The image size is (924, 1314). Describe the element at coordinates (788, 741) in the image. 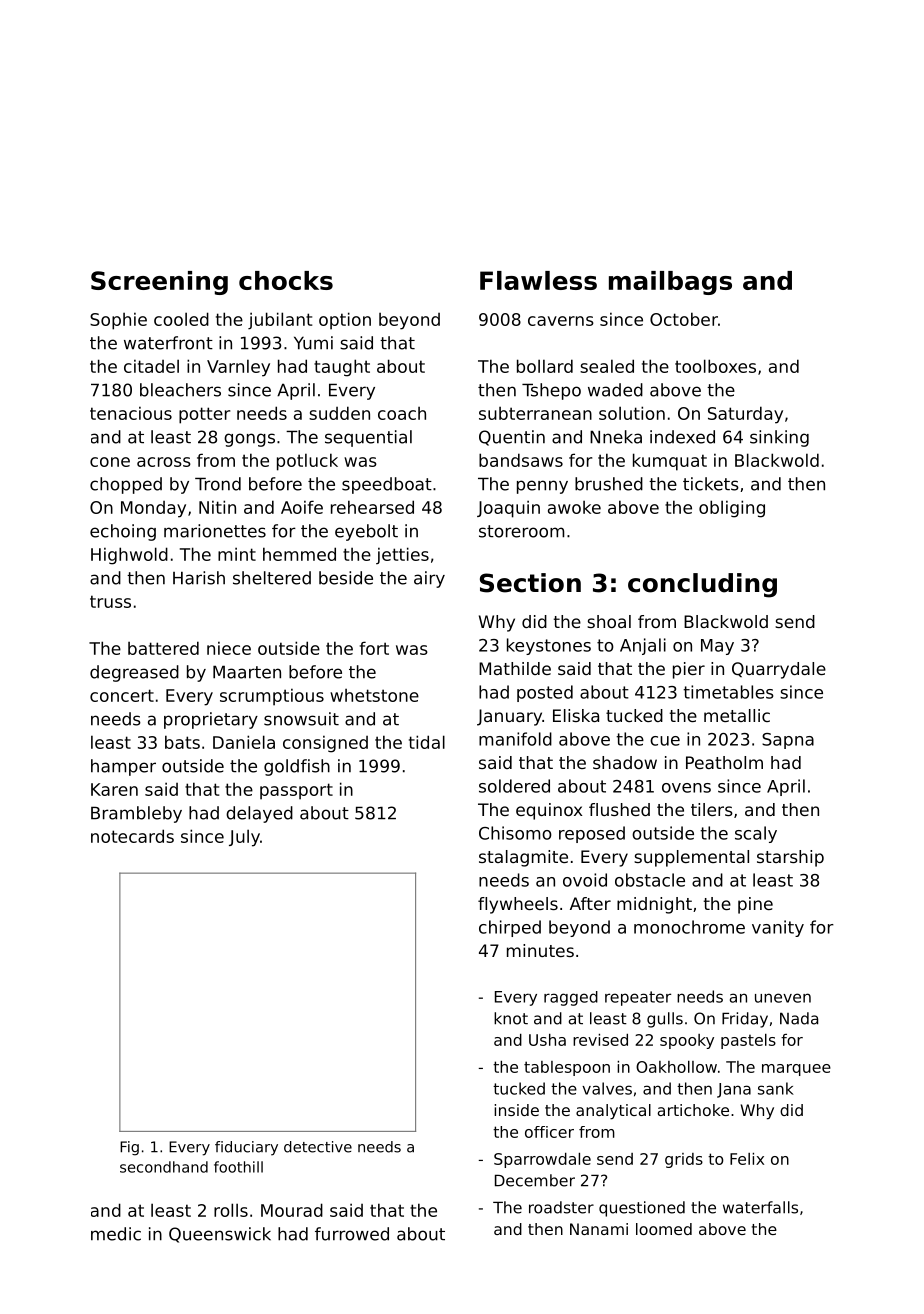

I see `Sapna` at that location.
